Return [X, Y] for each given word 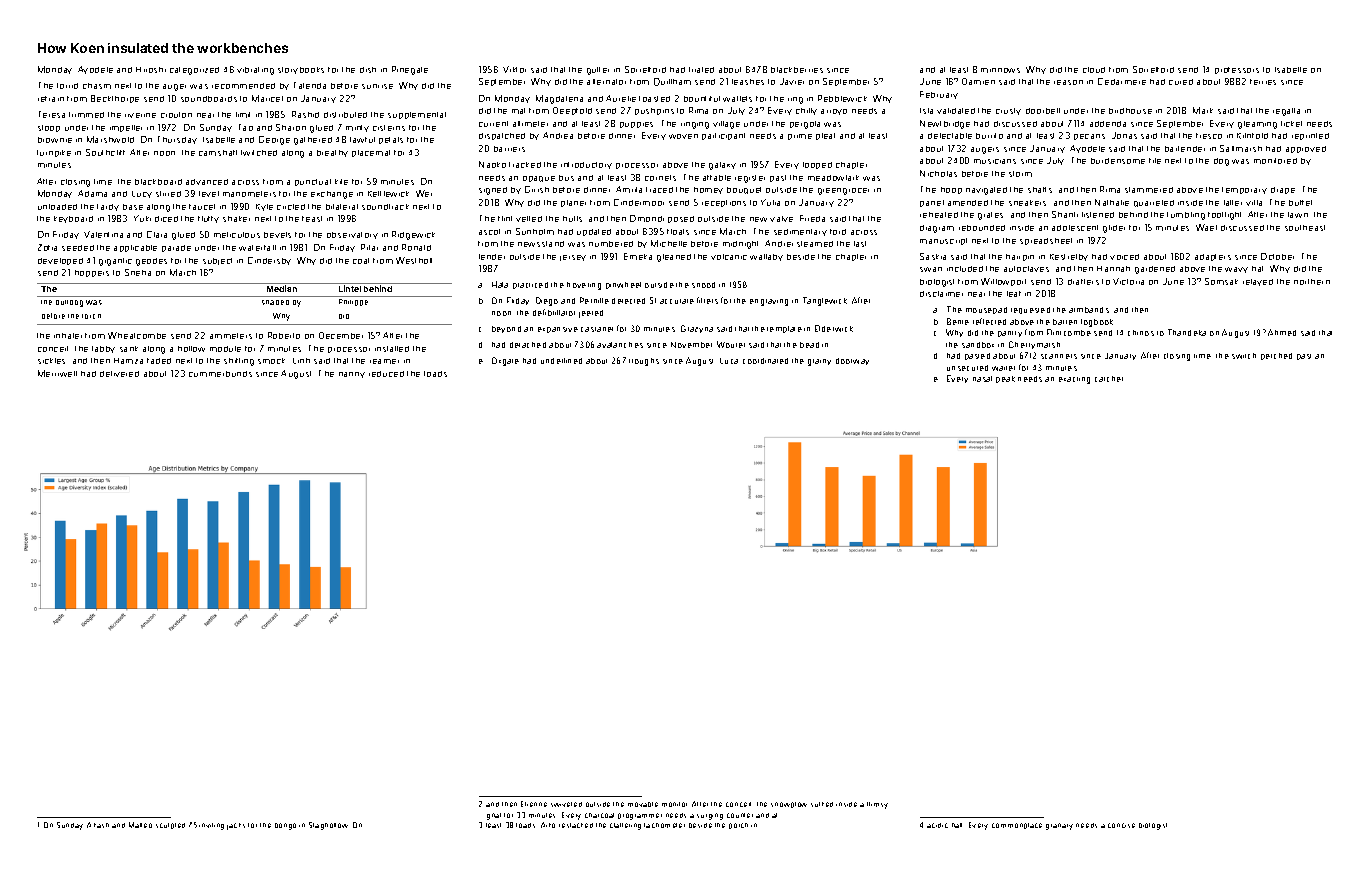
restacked [576, 825]
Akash [98, 825]
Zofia [47, 247]
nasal [982, 379]
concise [1121, 825]
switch [1244, 356]
